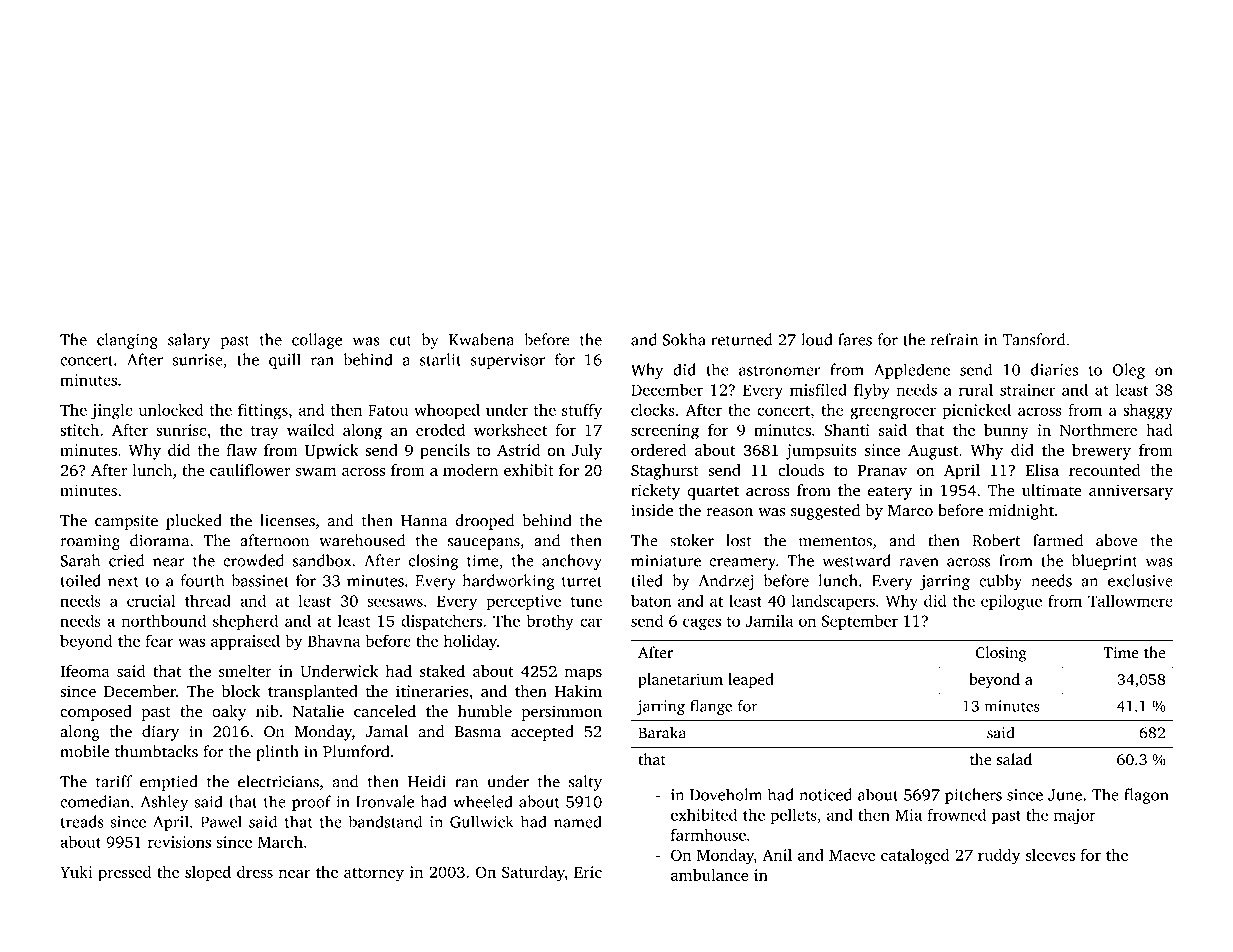 The image size is (1233, 952). Describe the element at coordinates (821, 452) in the document. I see `jumpsuits` at that location.
